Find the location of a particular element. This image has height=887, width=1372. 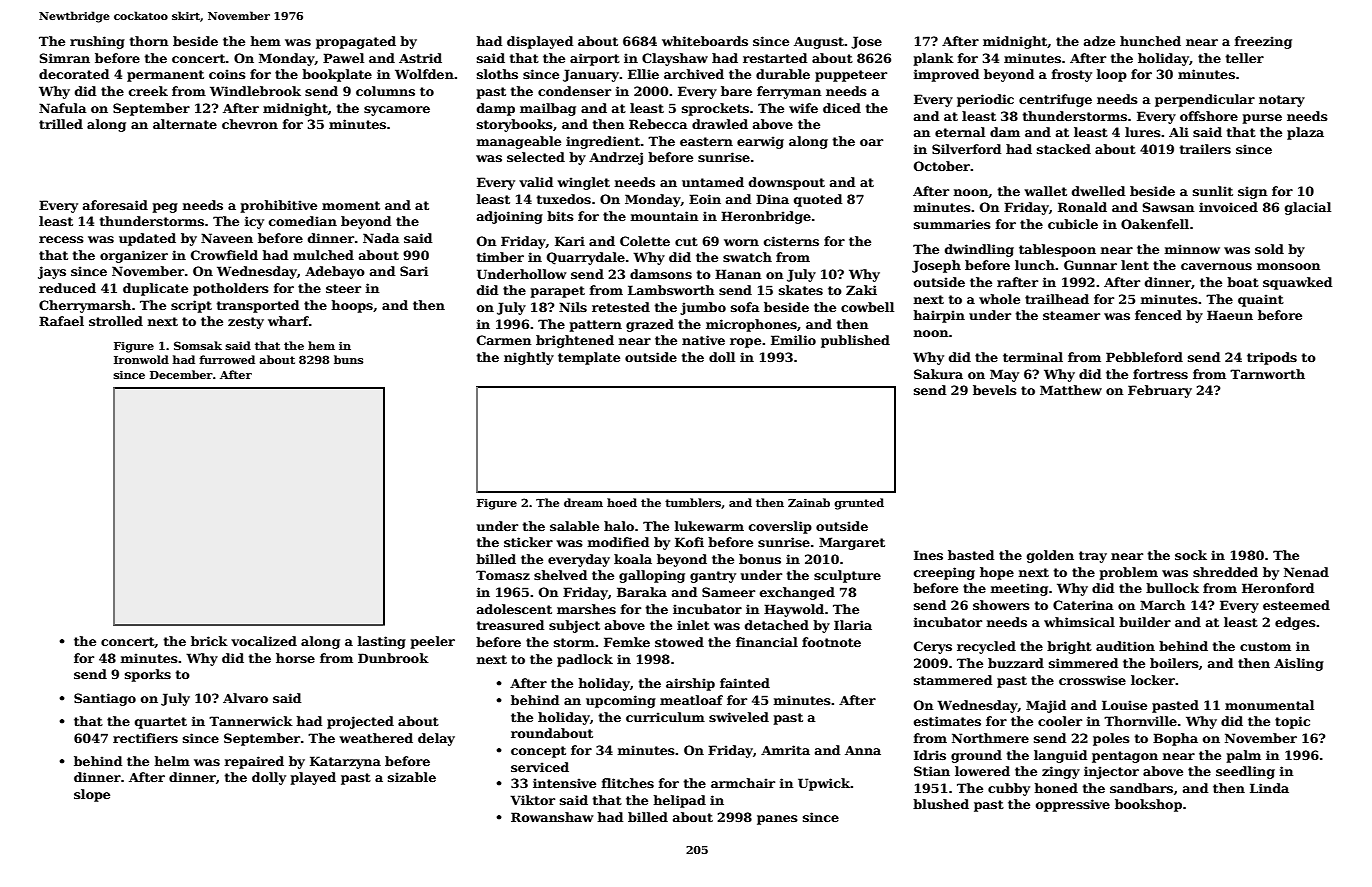

slope is located at coordinates (92, 795).
